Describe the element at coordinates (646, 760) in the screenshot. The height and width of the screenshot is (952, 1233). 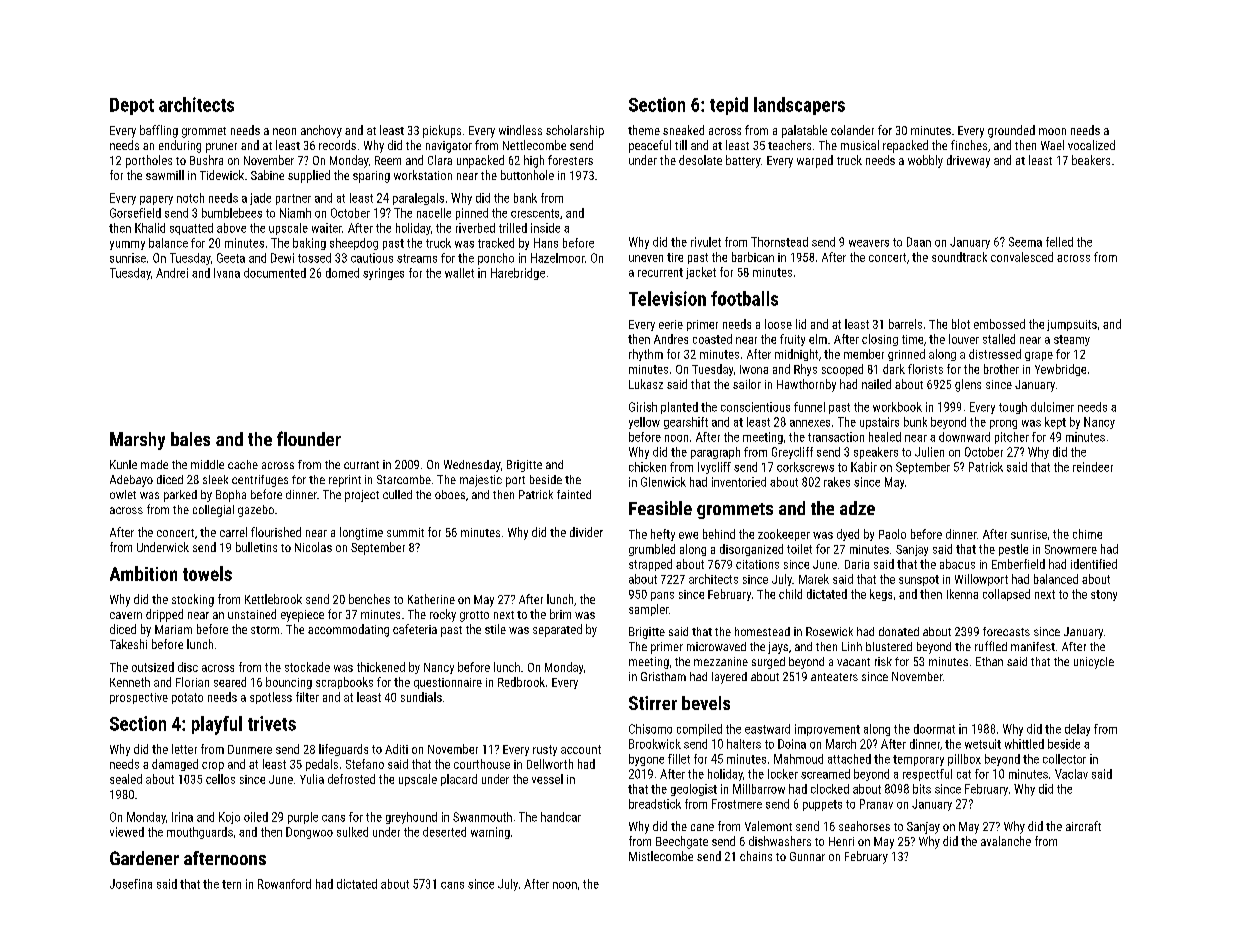
I see `bygone` at that location.
